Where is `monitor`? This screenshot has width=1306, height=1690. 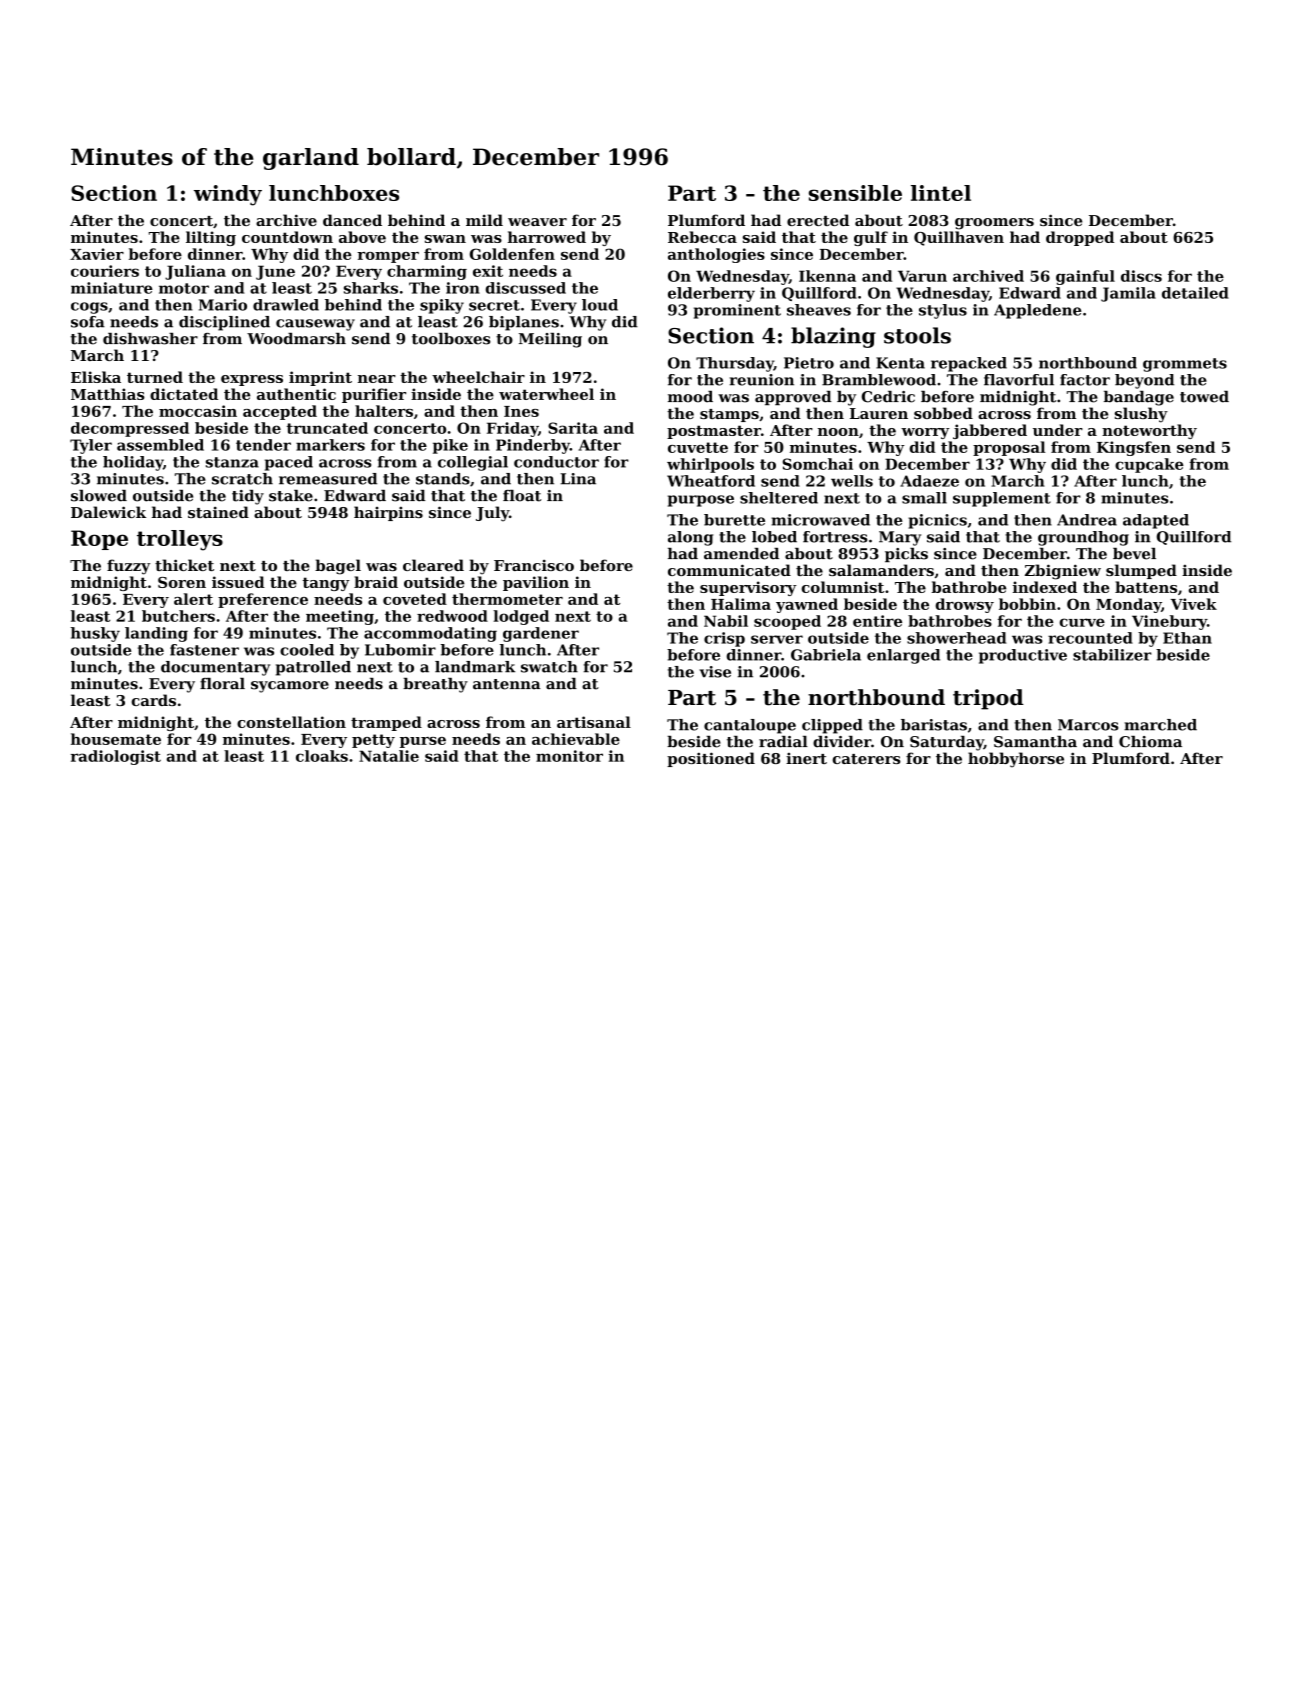 monitor is located at coordinates (569, 756).
